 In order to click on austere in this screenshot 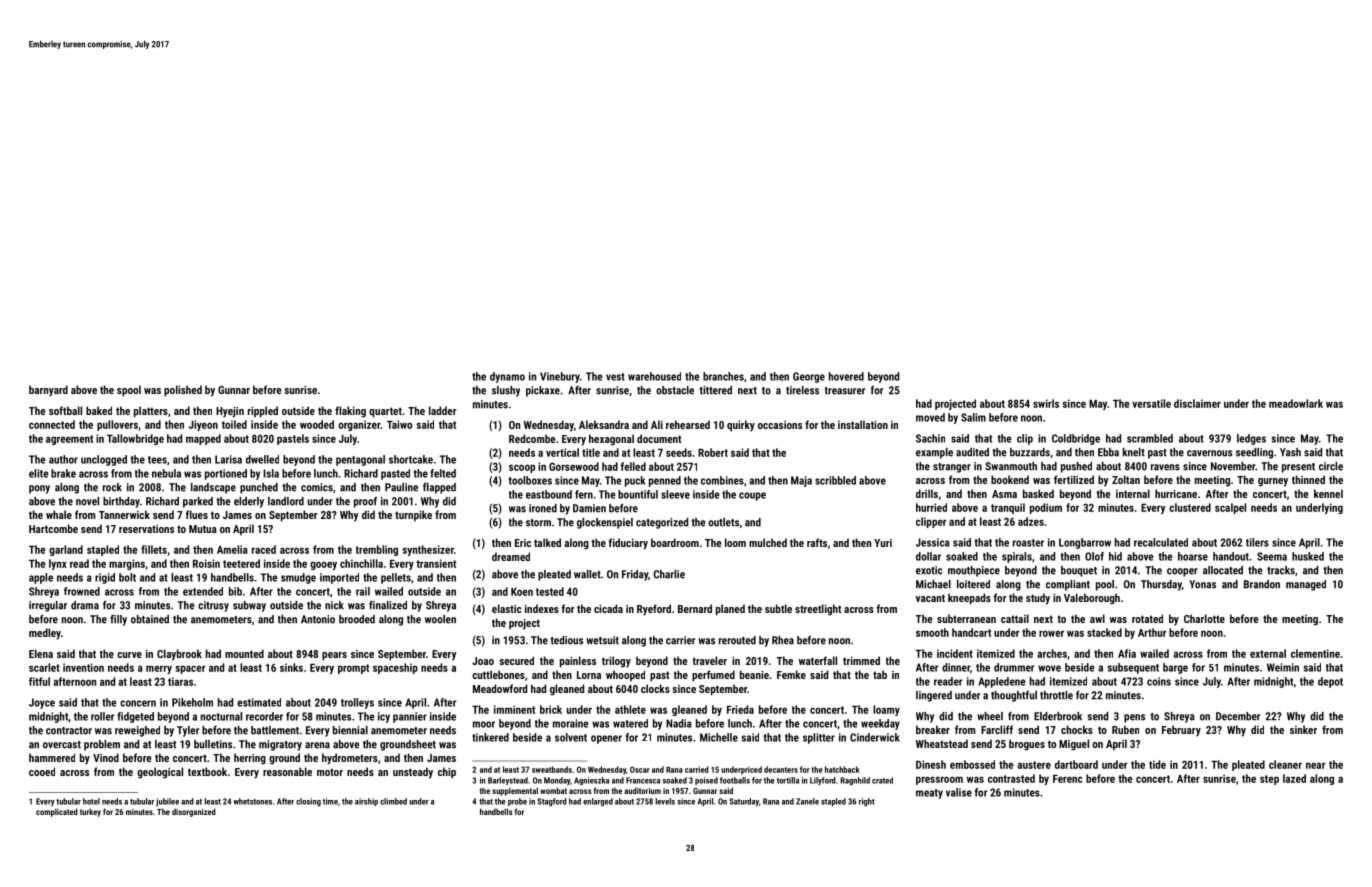, I will do `click(1034, 765)`.
